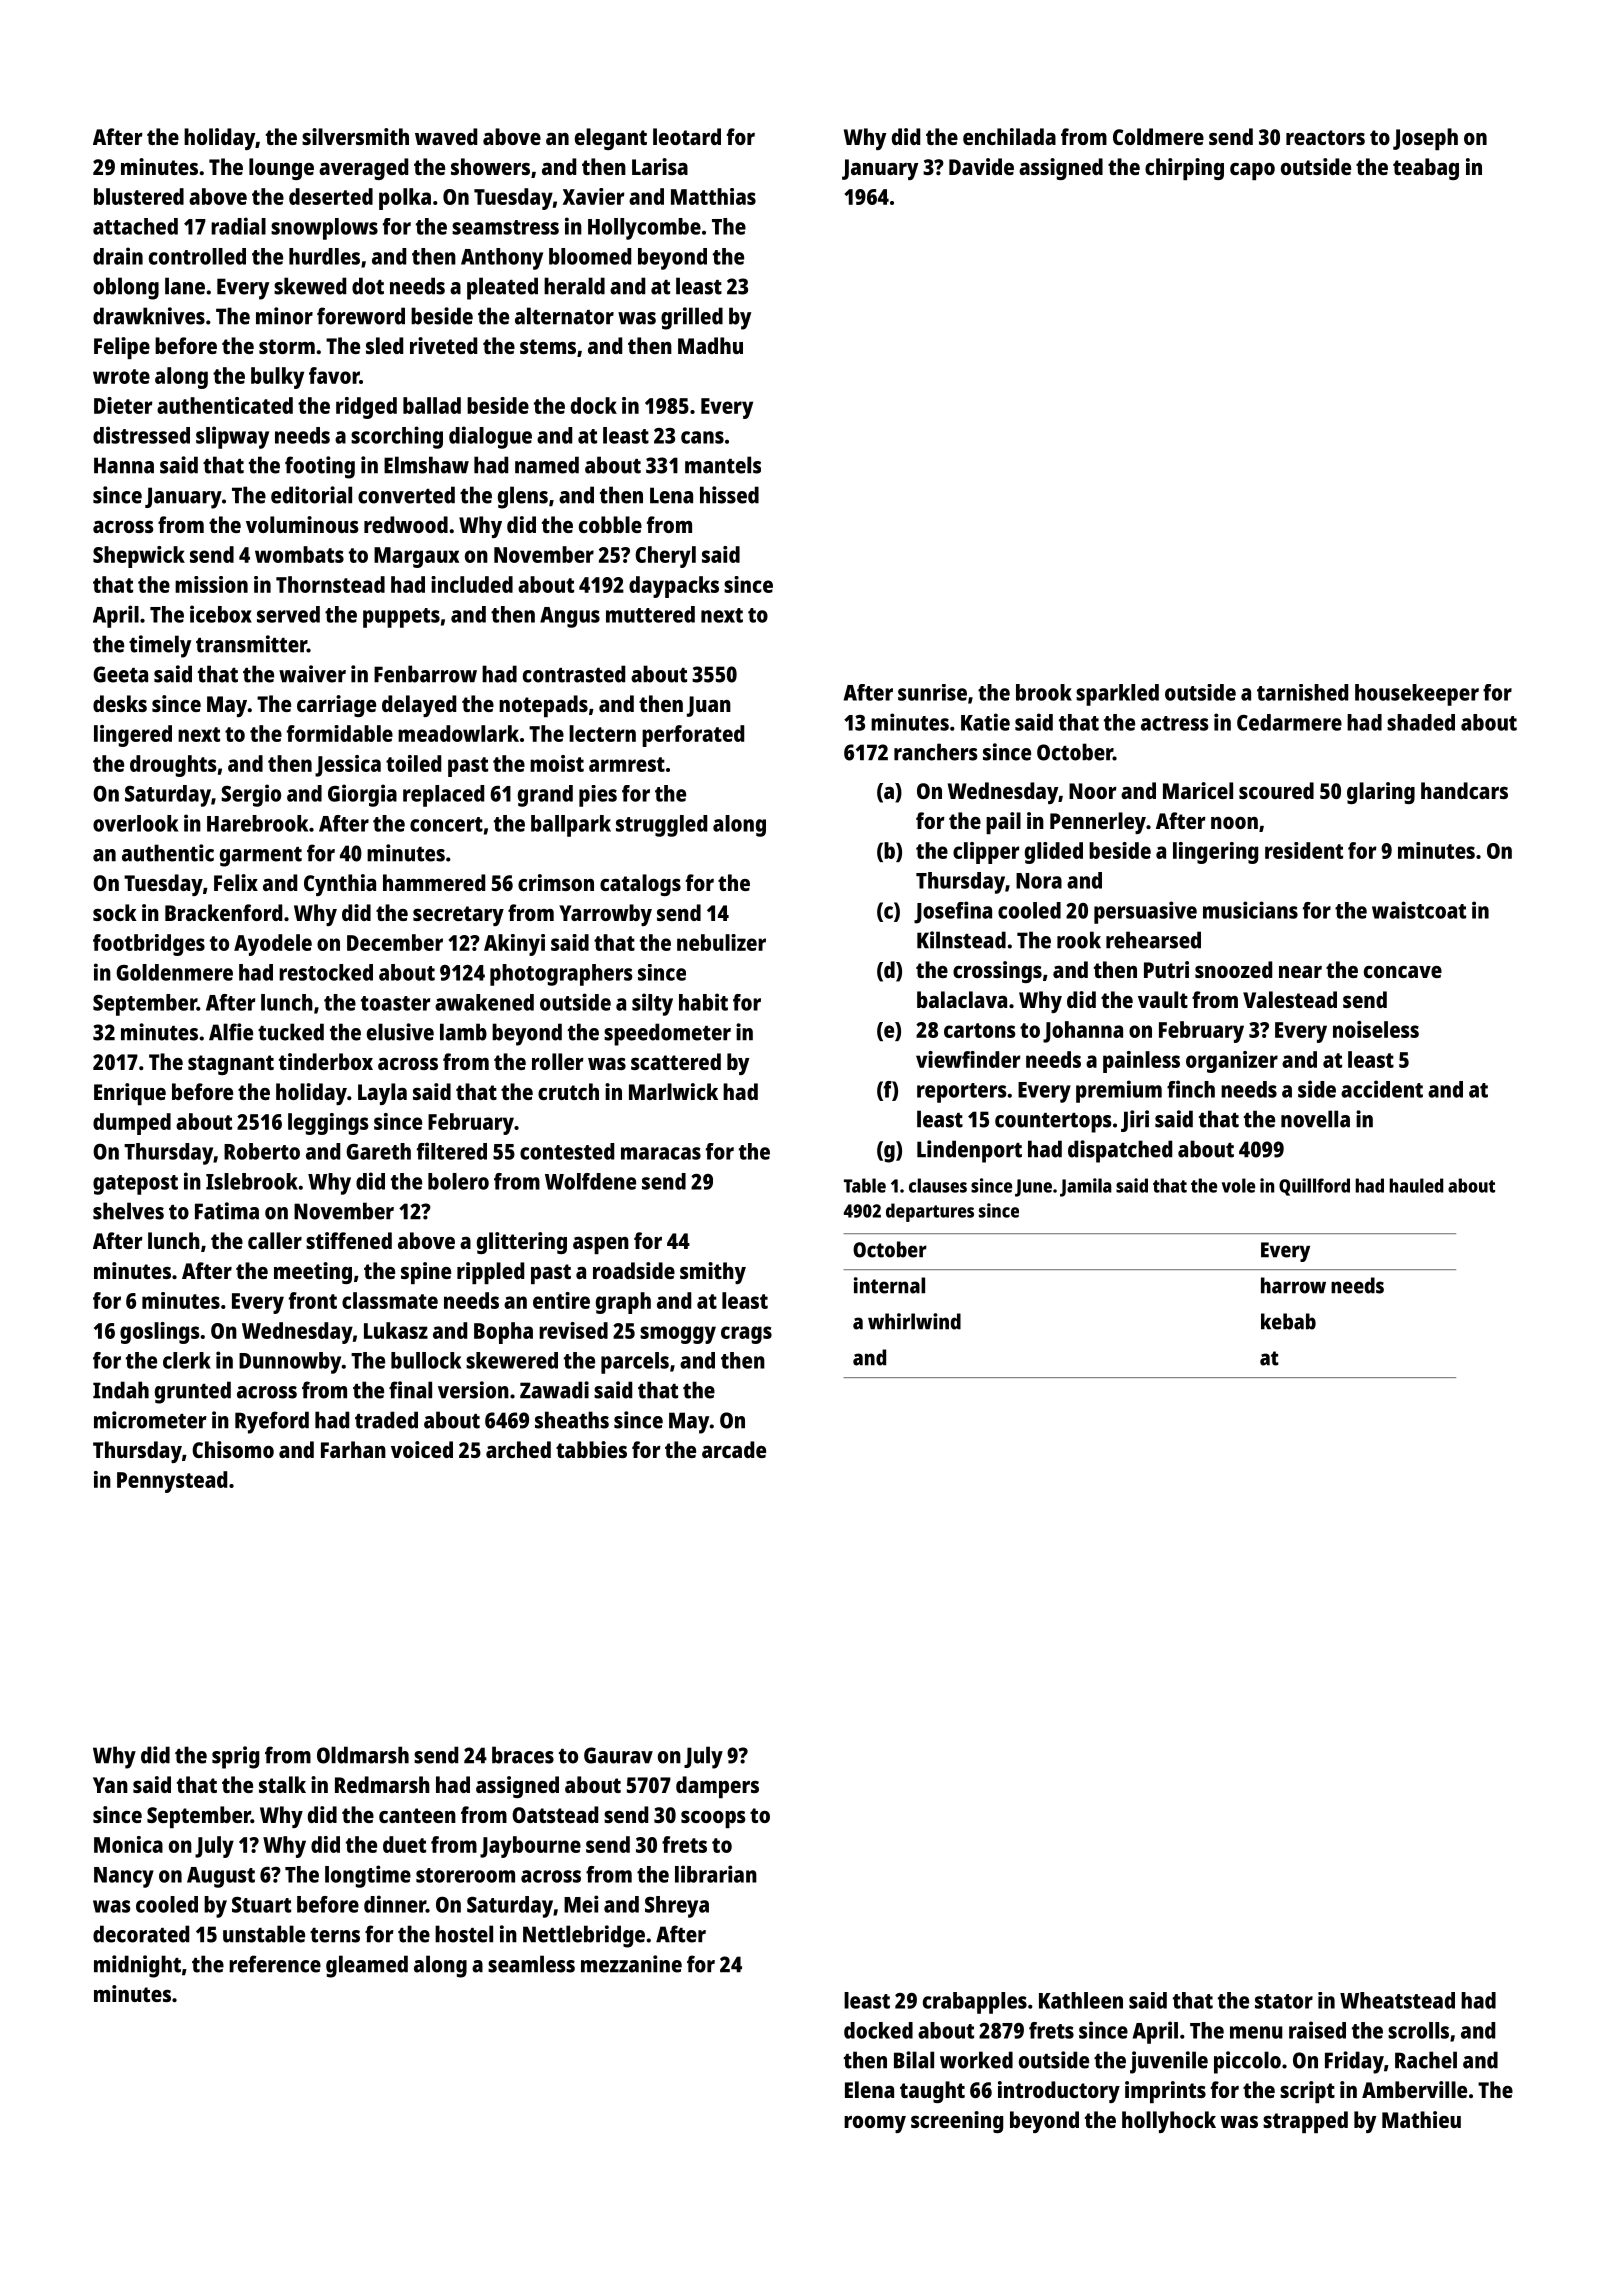 This screenshot has width=1620, height=2292. What do you see at coordinates (174, 972) in the screenshot?
I see `Goldenmere` at bounding box center [174, 972].
